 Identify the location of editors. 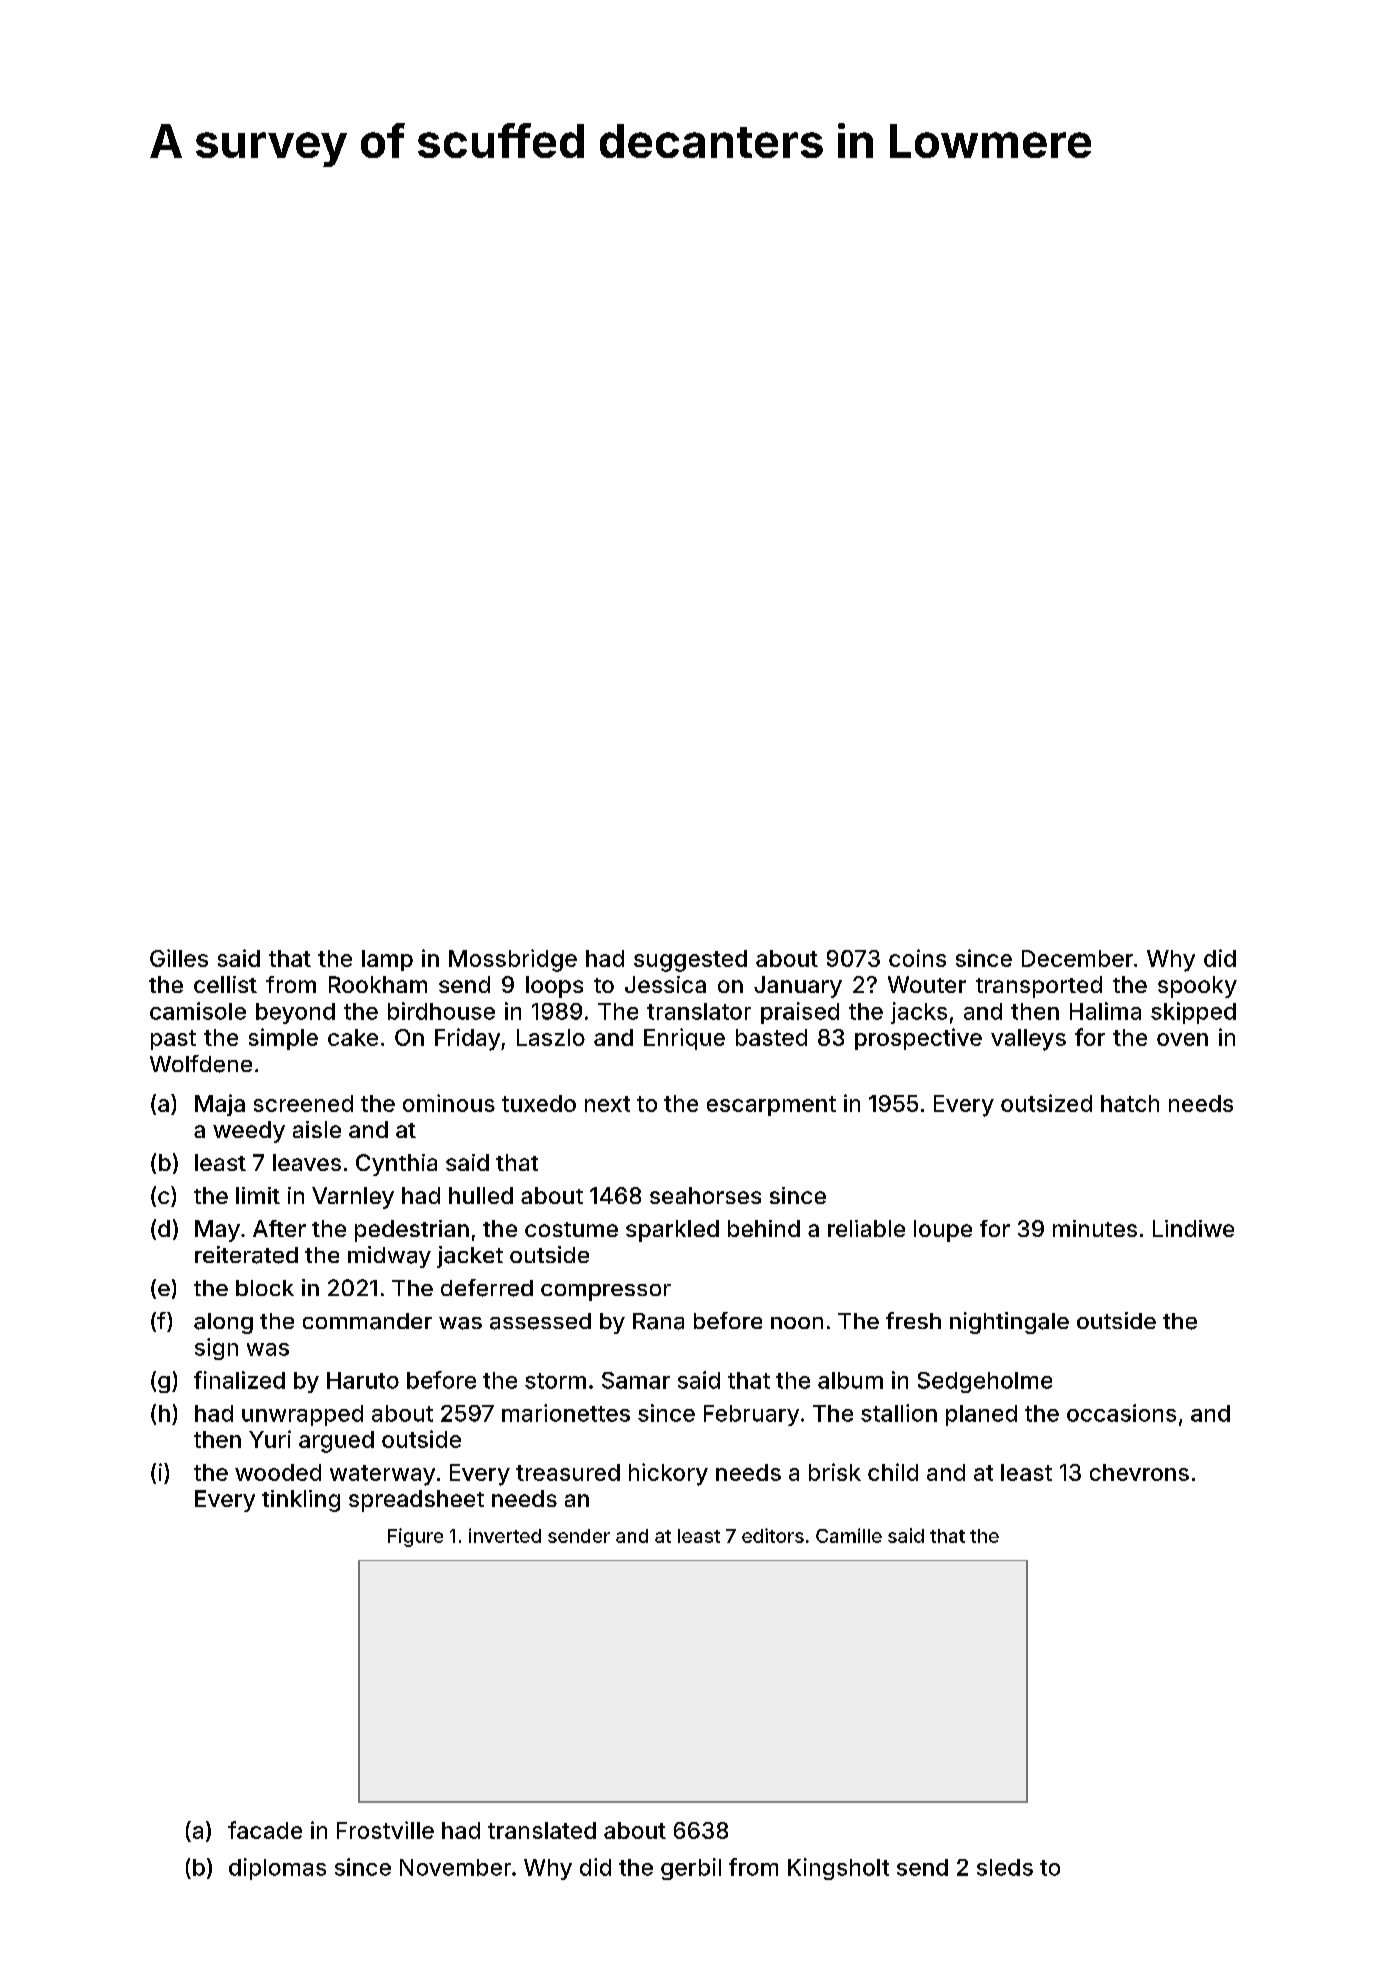
(773, 1535).
